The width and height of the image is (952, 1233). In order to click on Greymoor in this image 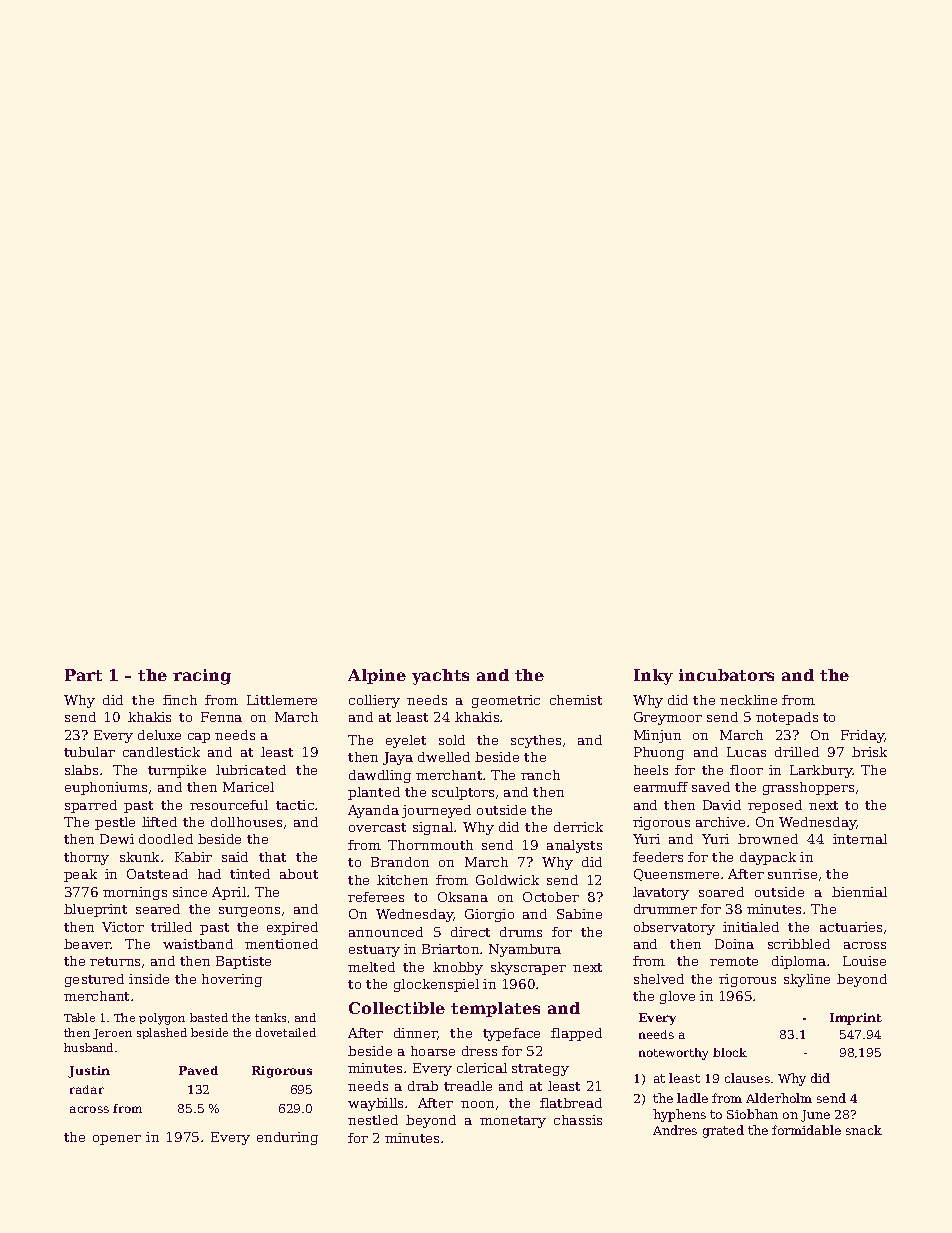, I will do `click(668, 718)`.
